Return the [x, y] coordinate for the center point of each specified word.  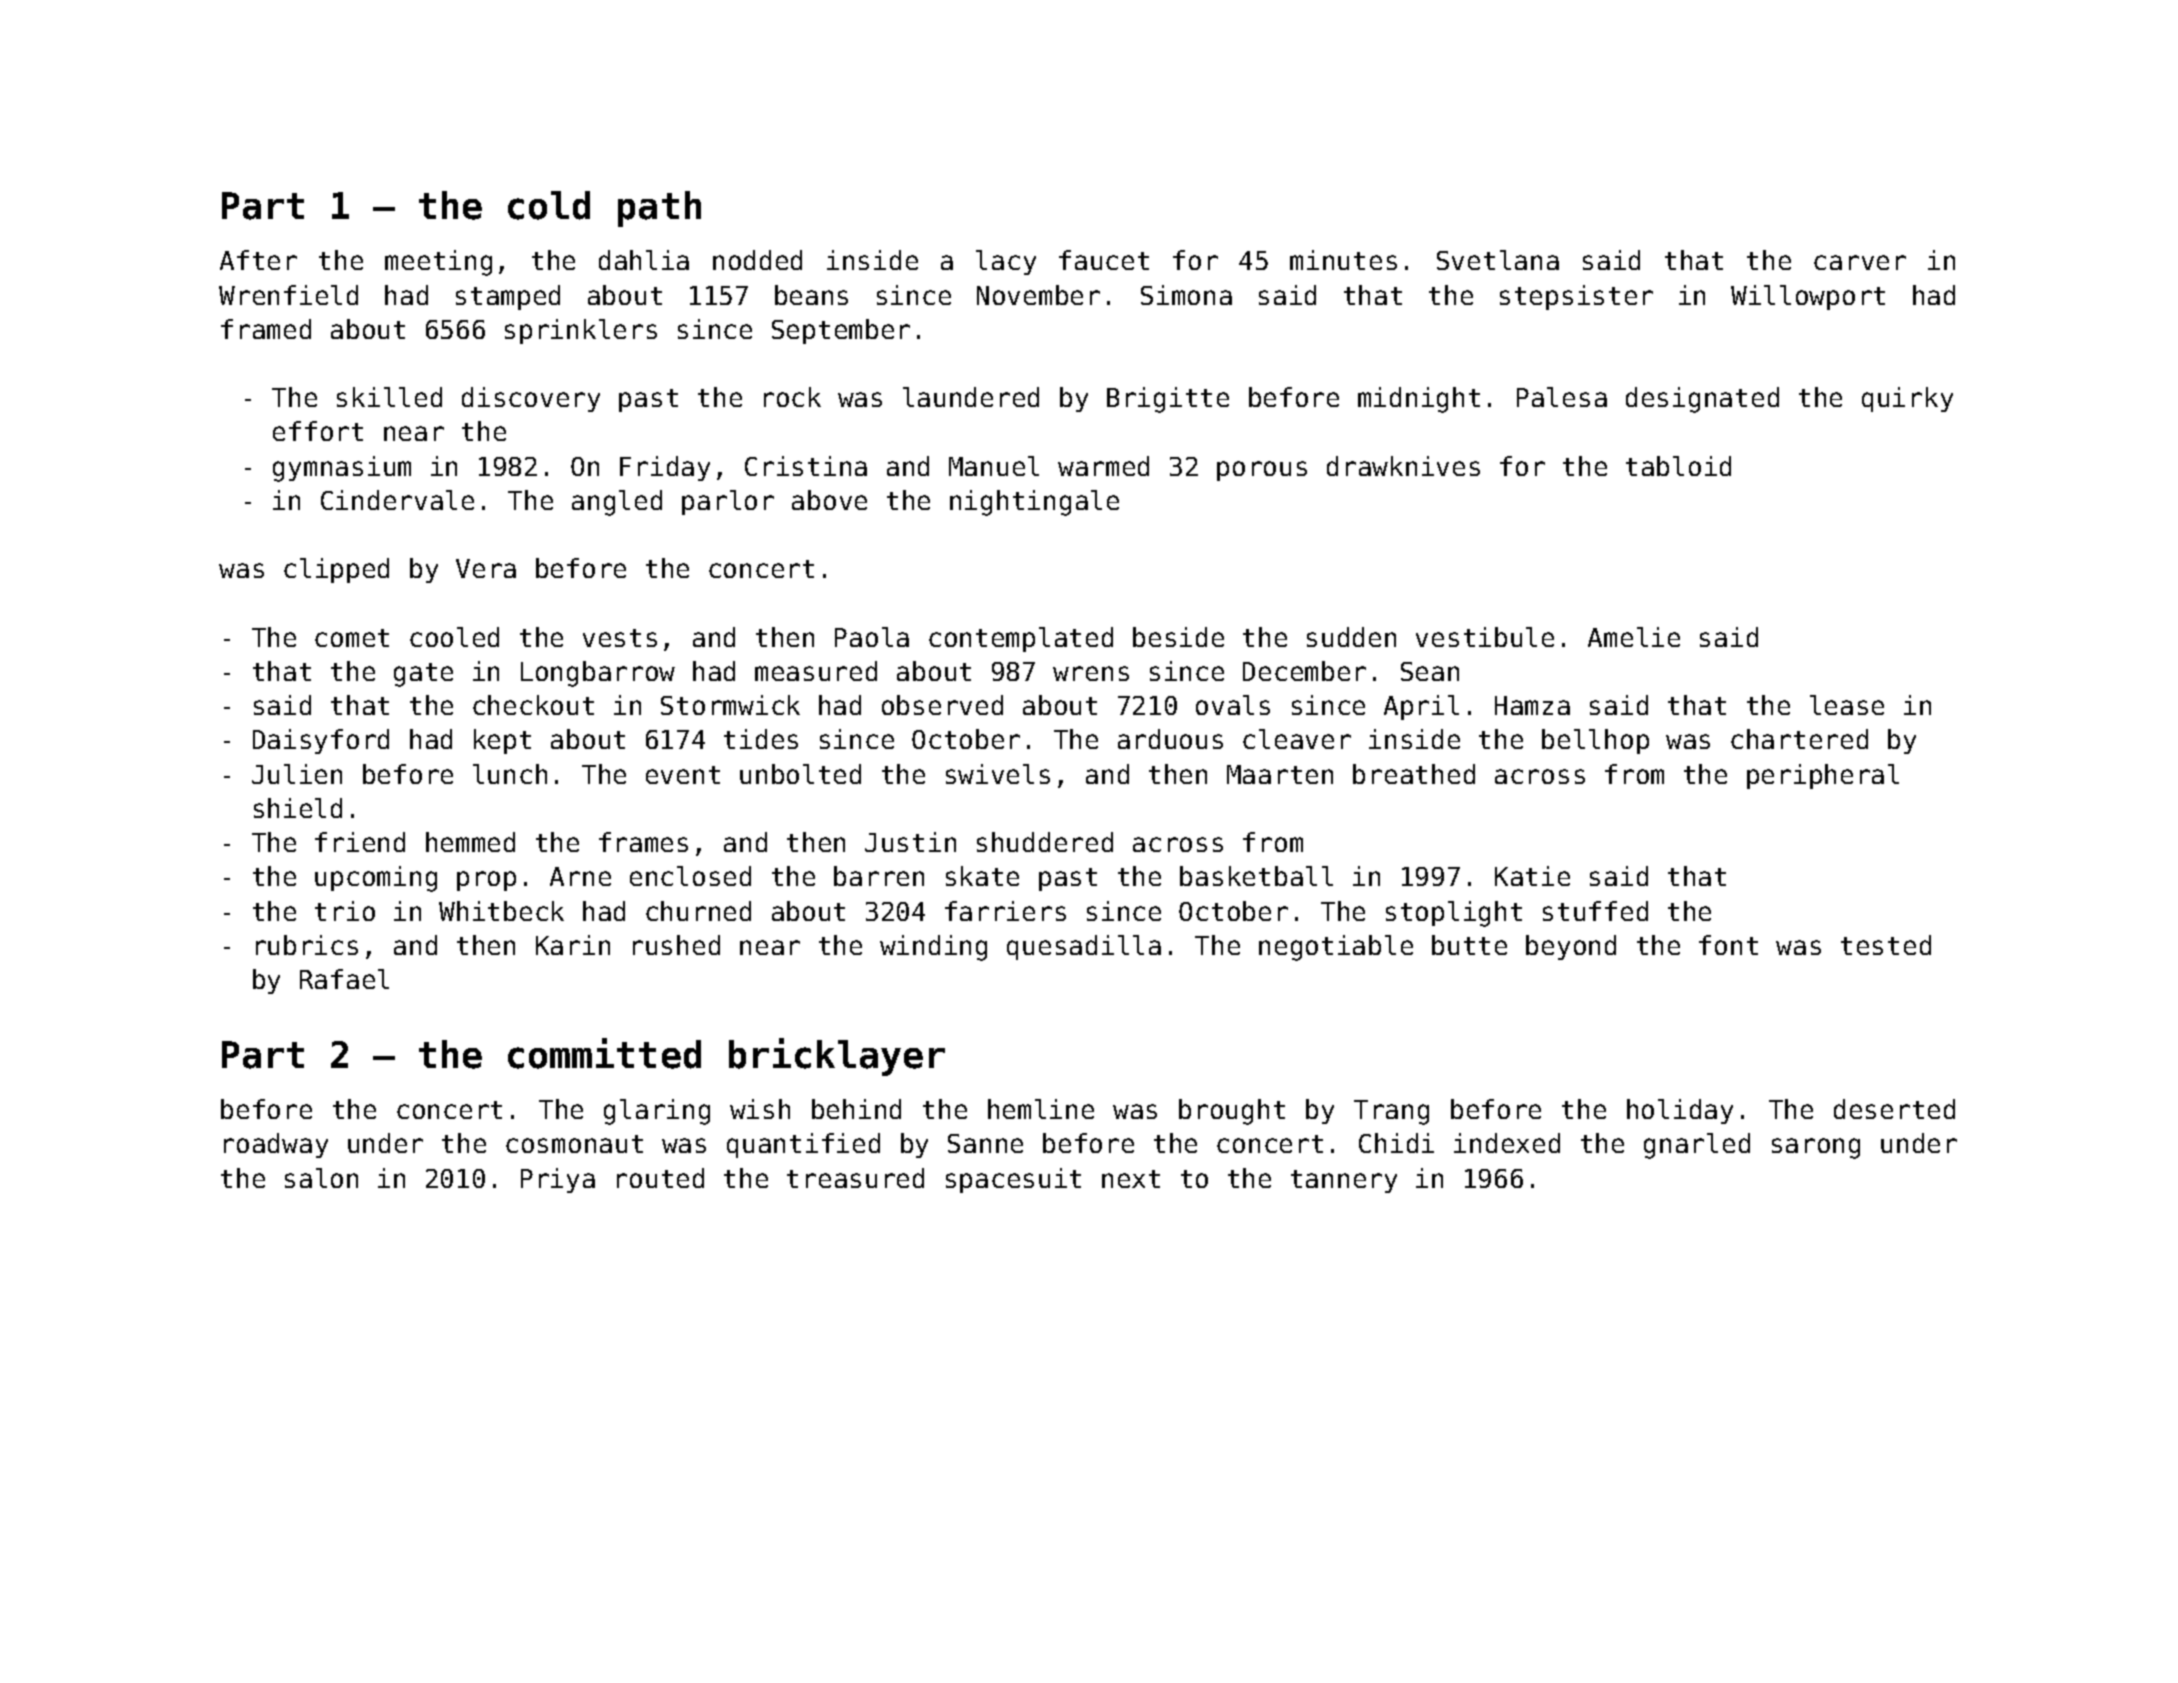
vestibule [1485, 637]
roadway [276, 1145]
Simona [1186, 295]
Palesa [1562, 397]
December [1304, 671]
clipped [336, 570]
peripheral [1823, 776]
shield [298, 808]
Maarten [1280, 774]
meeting [438, 263]
